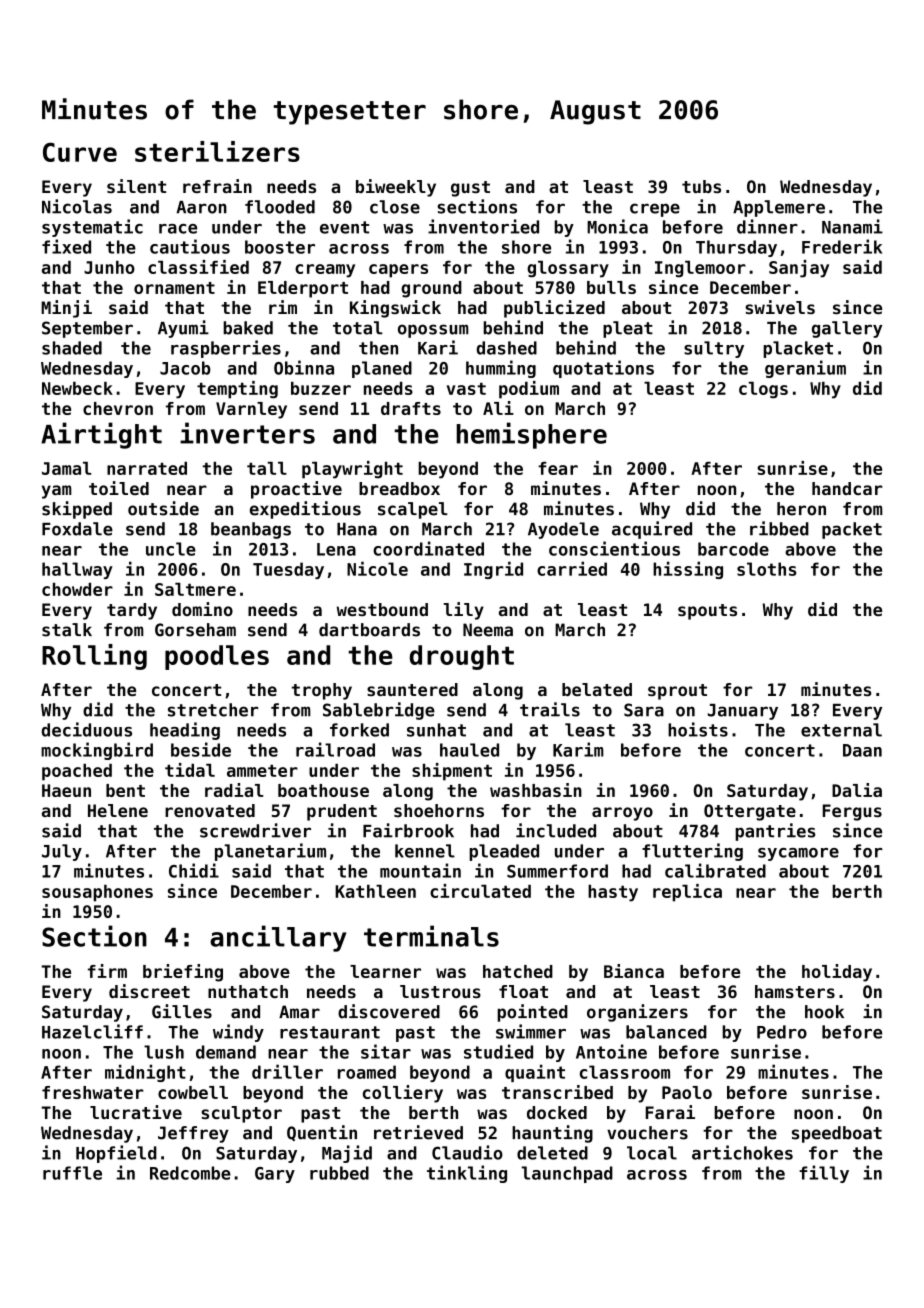  What do you see at coordinates (707, 612) in the screenshot?
I see `spouts` at bounding box center [707, 612].
